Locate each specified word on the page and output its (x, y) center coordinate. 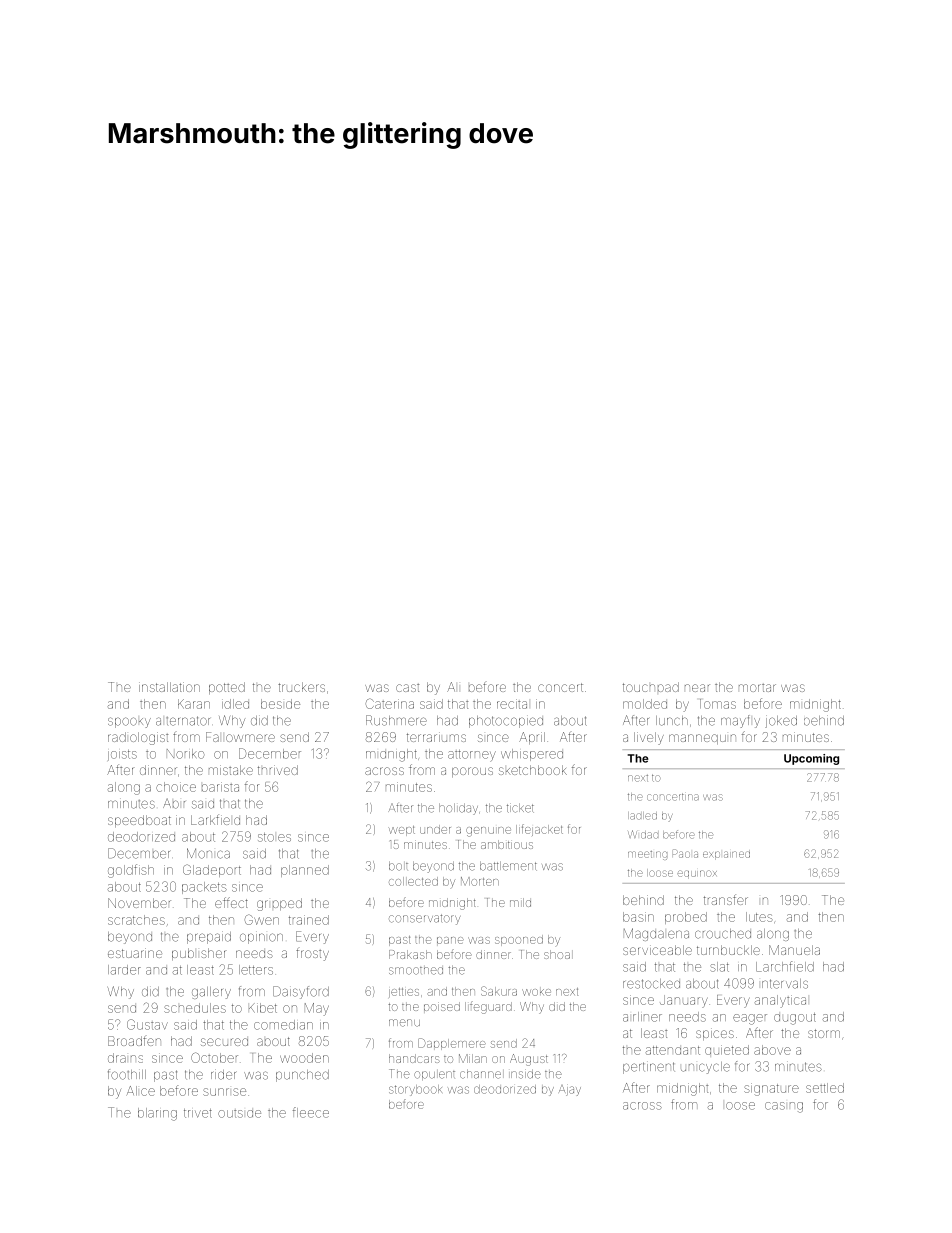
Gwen (261, 919)
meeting (647, 855)
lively (649, 738)
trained (309, 920)
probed (686, 918)
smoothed (416, 971)
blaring (157, 1114)
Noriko (185, 754)
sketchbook (533, 770)
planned (305, 871)
